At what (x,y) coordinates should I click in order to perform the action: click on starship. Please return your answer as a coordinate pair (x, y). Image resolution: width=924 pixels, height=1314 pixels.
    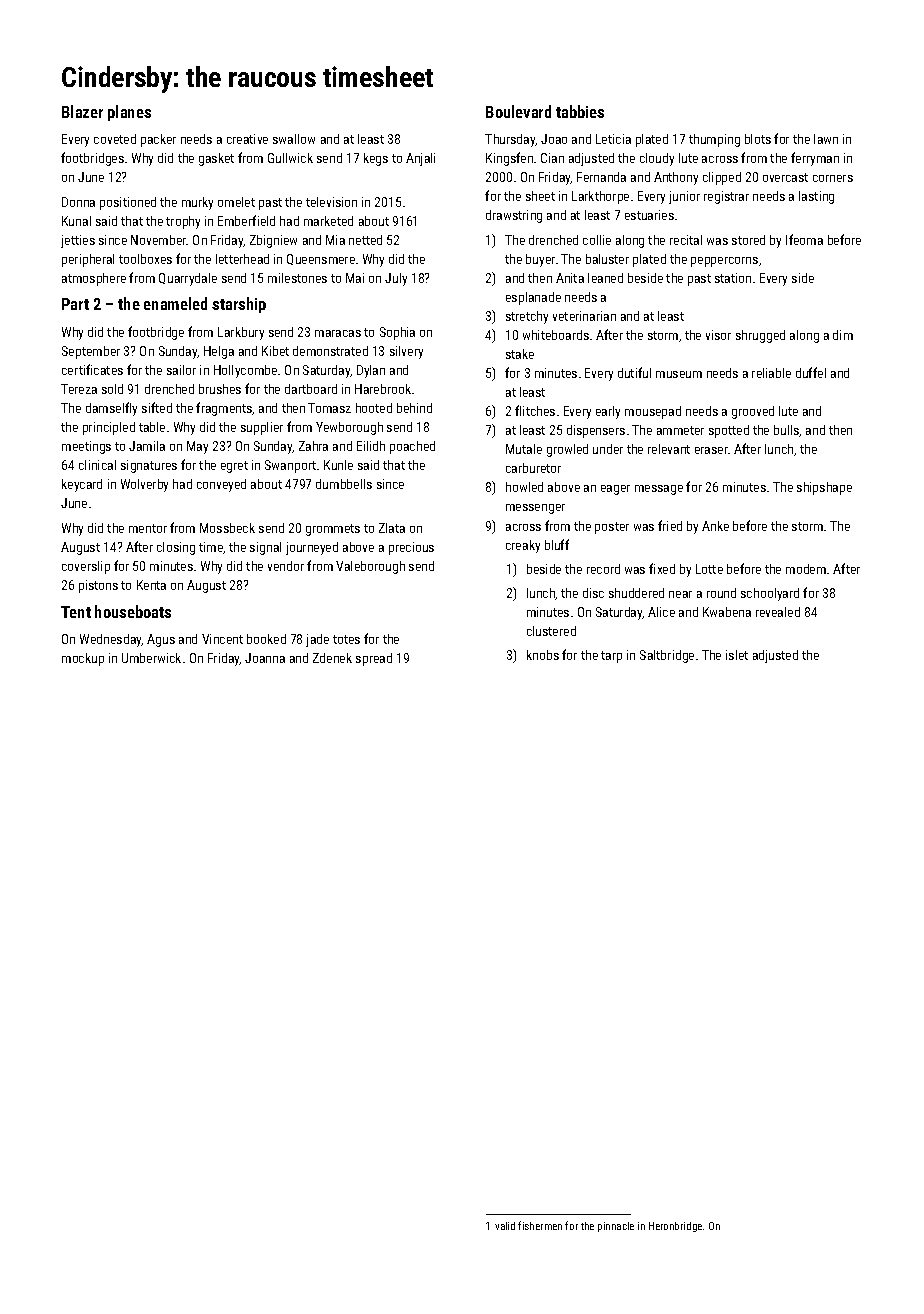
    Looking at the image, I should click on (239, 305).
